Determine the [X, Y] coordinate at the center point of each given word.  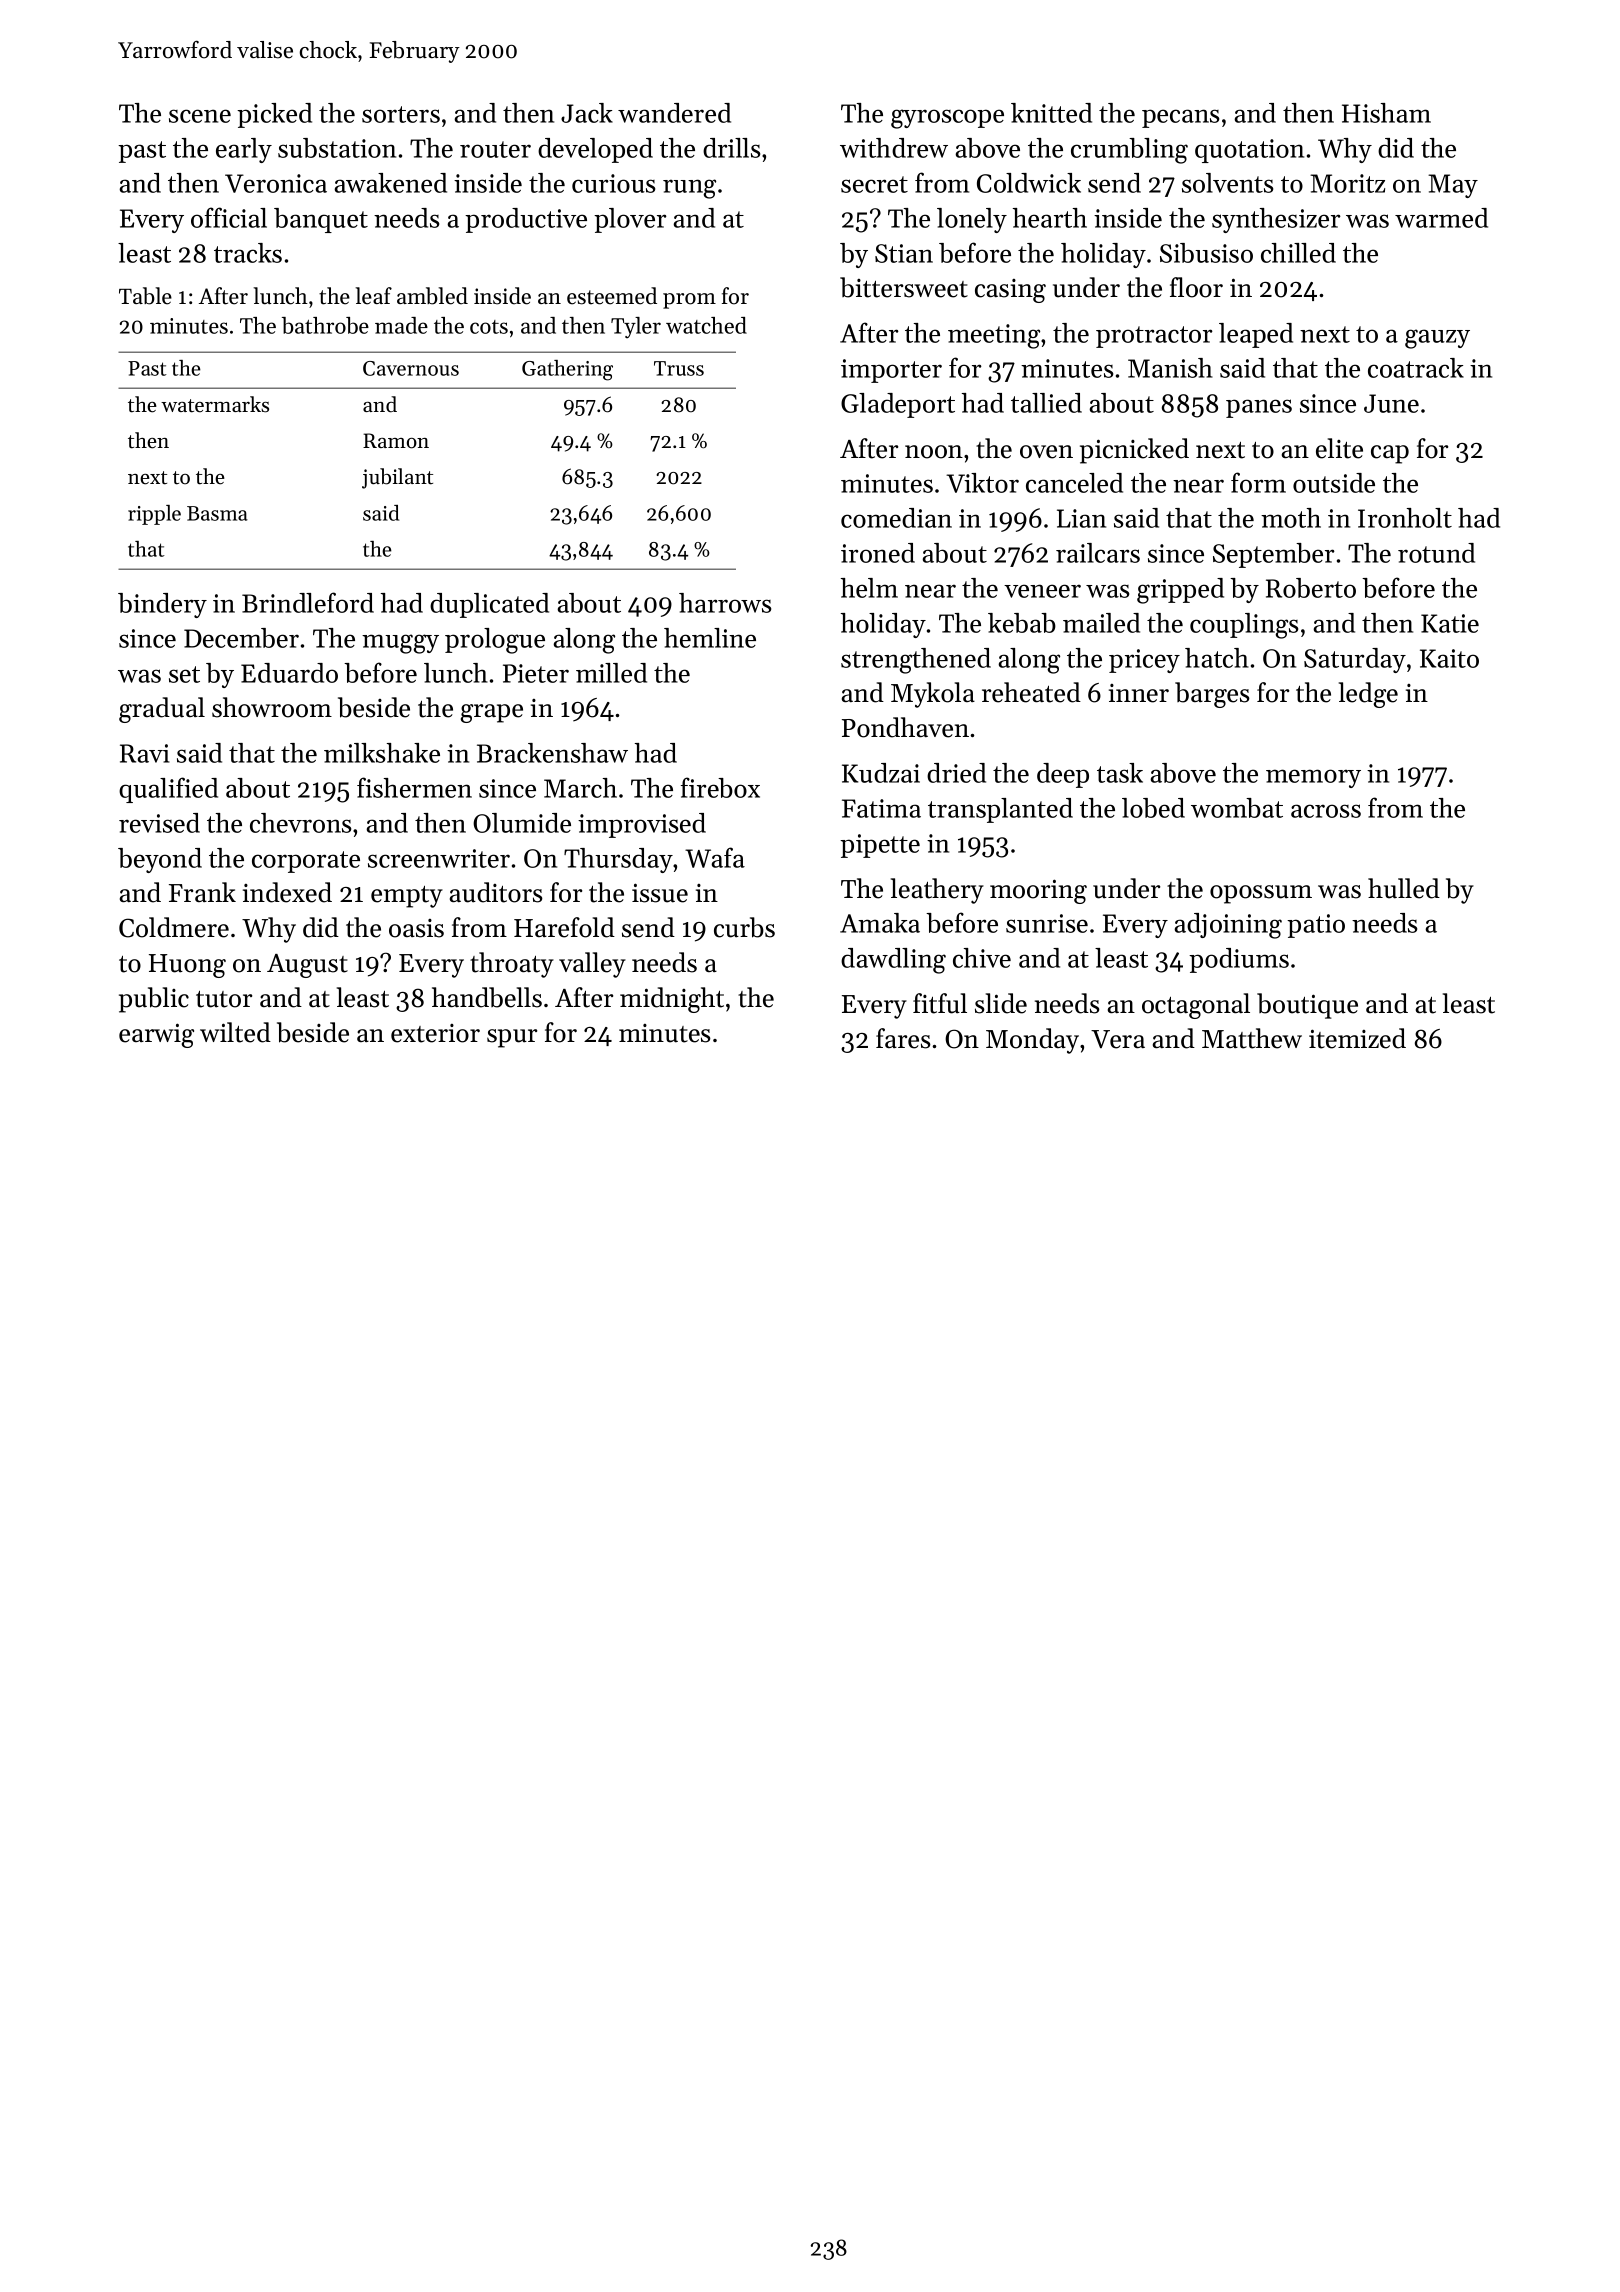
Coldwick [1029, 183]
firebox [720, 787]
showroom [272, 707]
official [229, 217]
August [307, 966]
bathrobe [325, 325]
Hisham [1386, 113]
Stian [904, 253]
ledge [1368, 695]
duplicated [489, 605]
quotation [1249, 151]
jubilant [397, 478]
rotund [1436, 553]
